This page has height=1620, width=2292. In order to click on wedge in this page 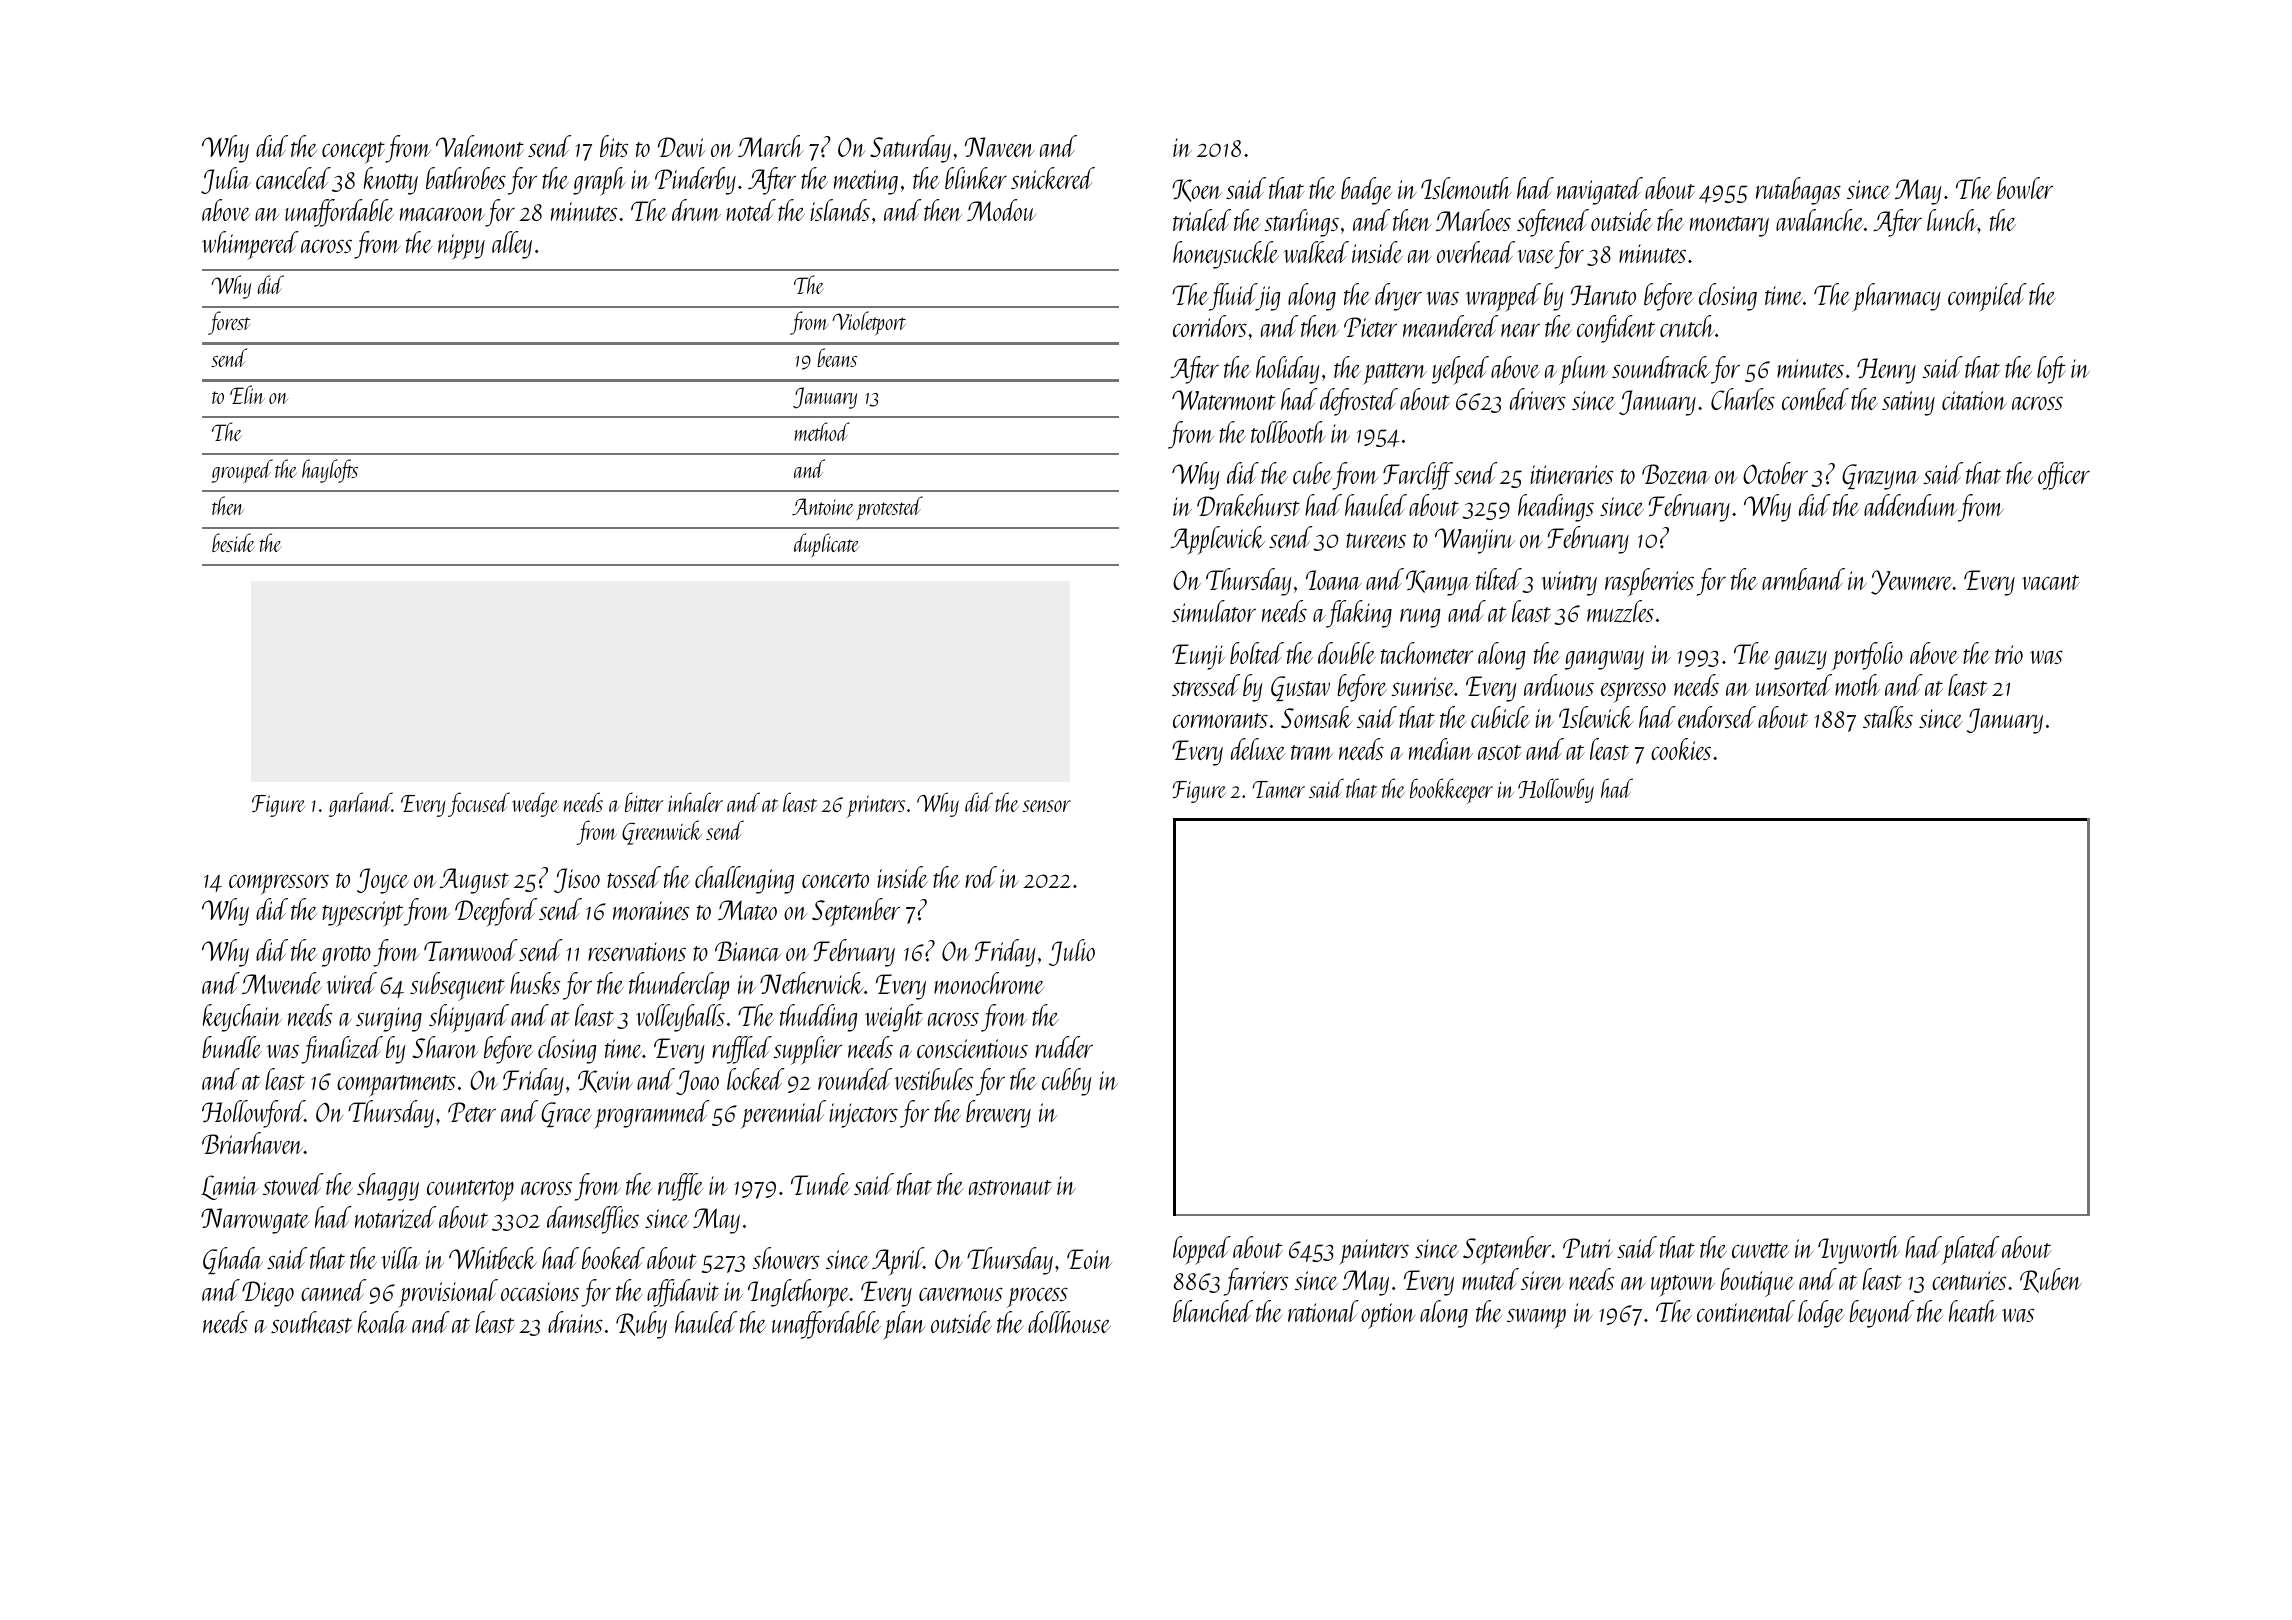, I will do `click(535, 804)`.
